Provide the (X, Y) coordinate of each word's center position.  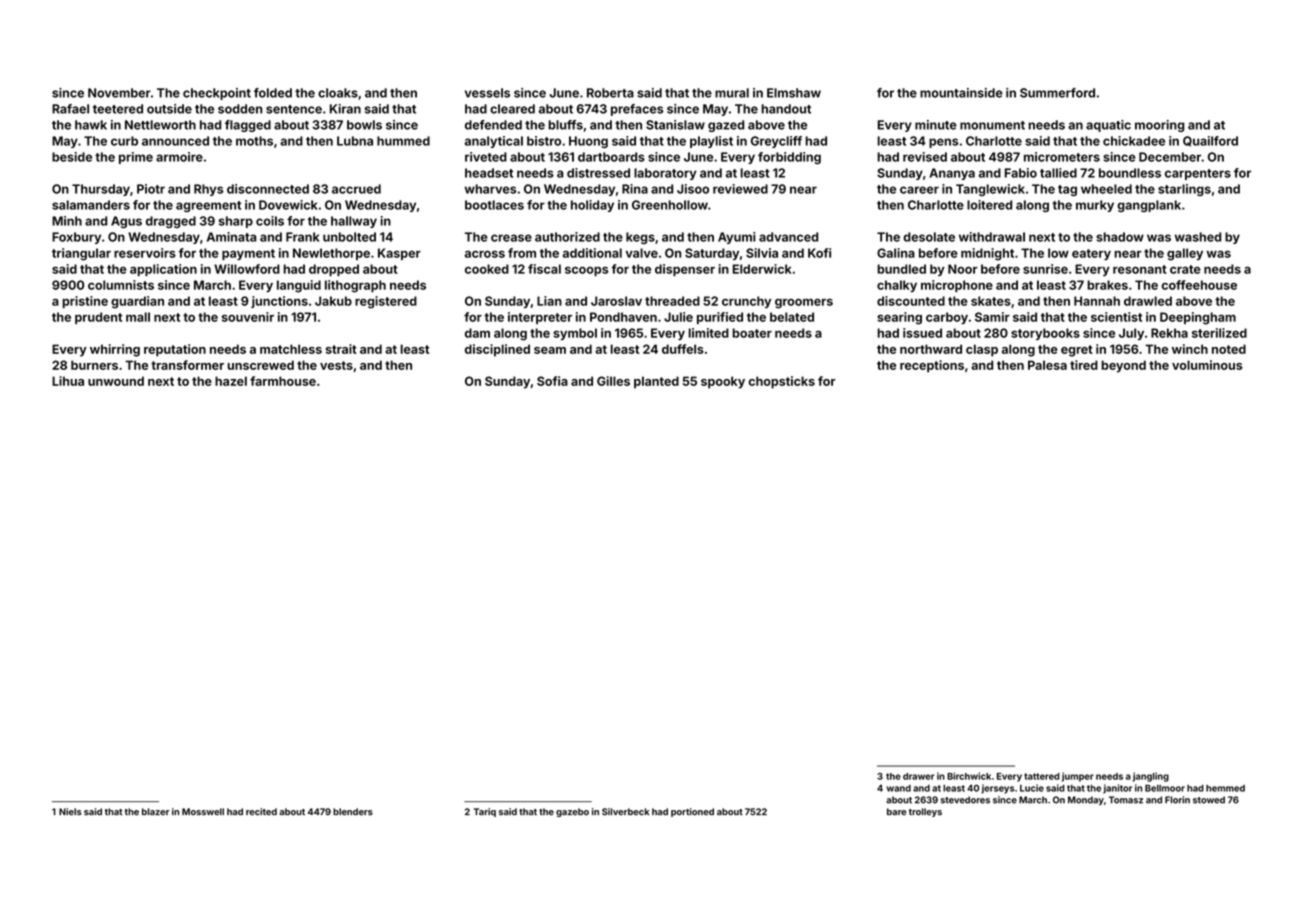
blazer (155, 812)
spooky (723, 382)
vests (336, 365)
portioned (692, 812)
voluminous (1207, 365)
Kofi (819, 253)
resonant (1140, 269)
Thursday (101, 190)
